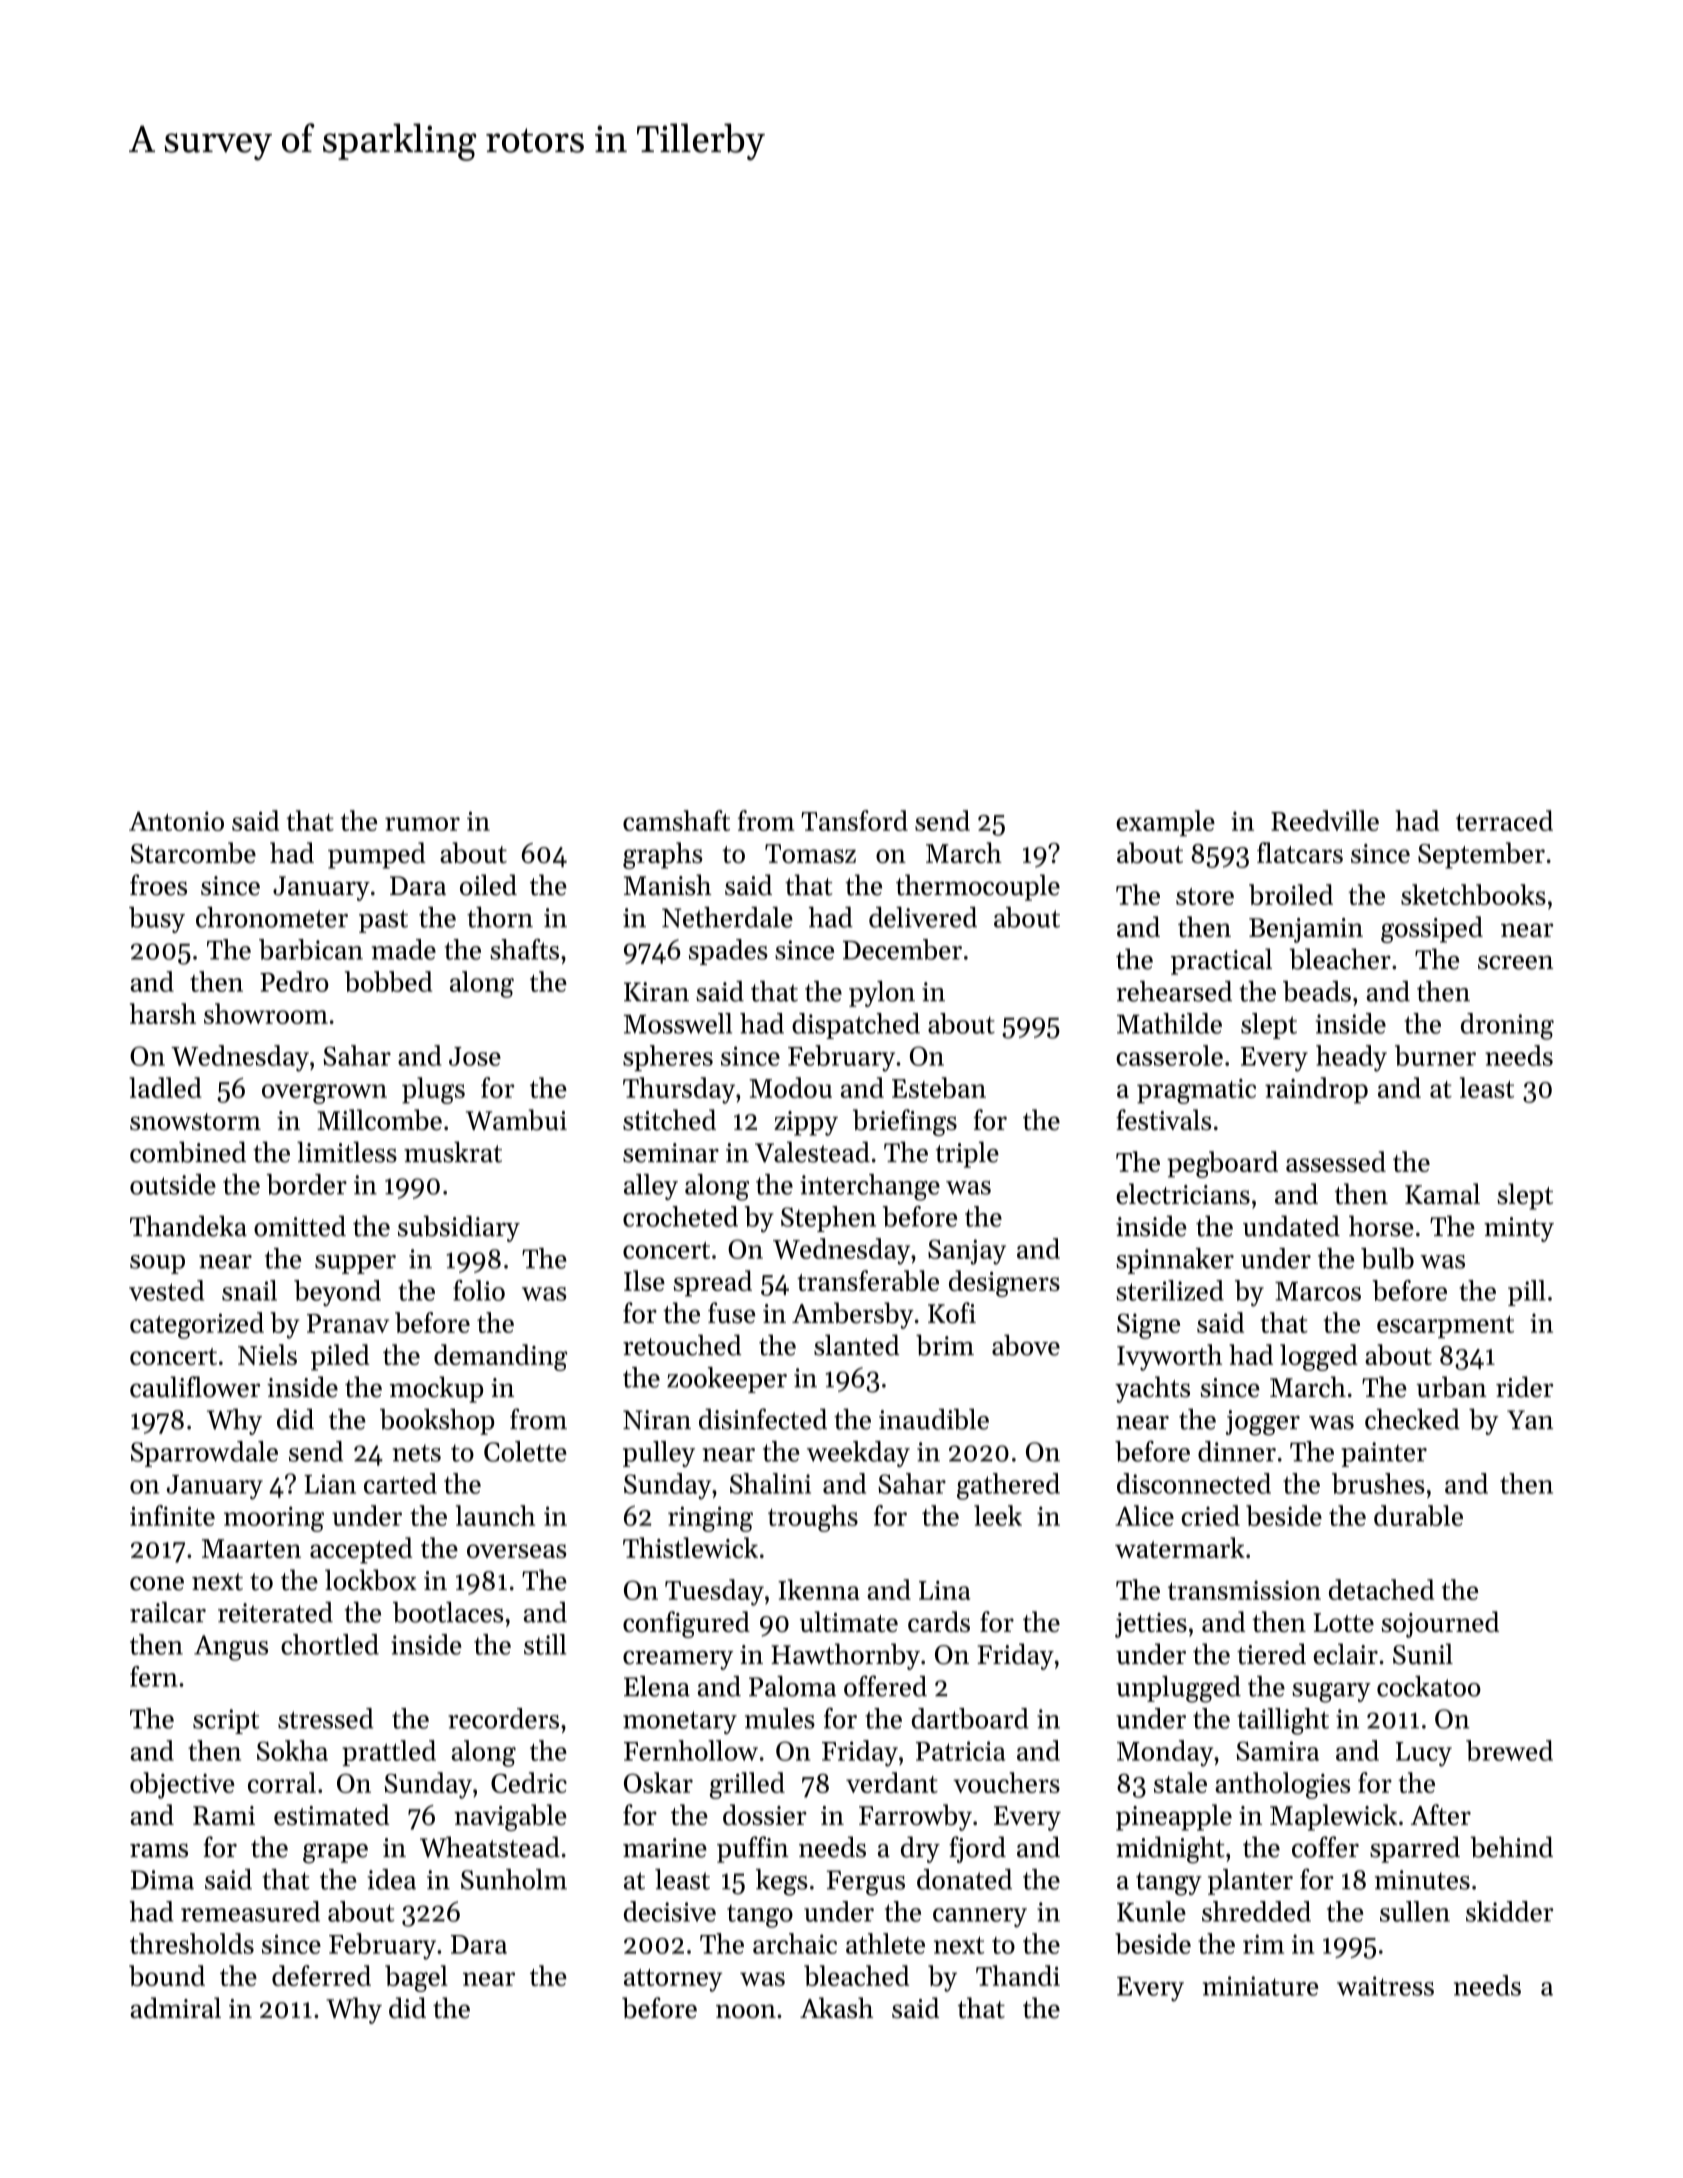 Image resolution: width=1683 pixels, height=2178 pixels. What do you see at coordinates (1316, 1090) in the document?
I see `raindrop` at bounding box center [1316, 1090].
